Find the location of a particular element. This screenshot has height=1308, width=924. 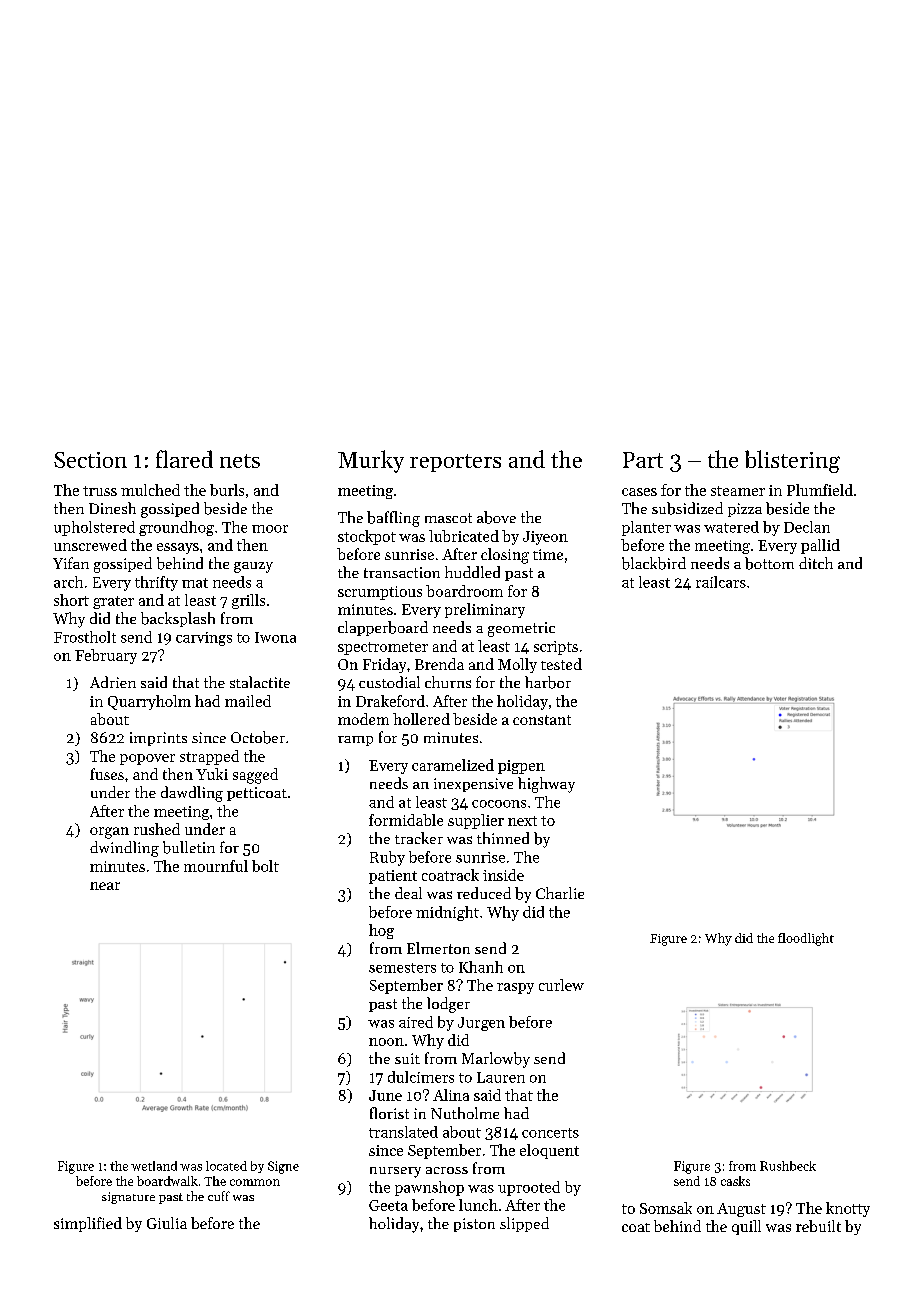

translated is located at coordinates (403, 1132).
